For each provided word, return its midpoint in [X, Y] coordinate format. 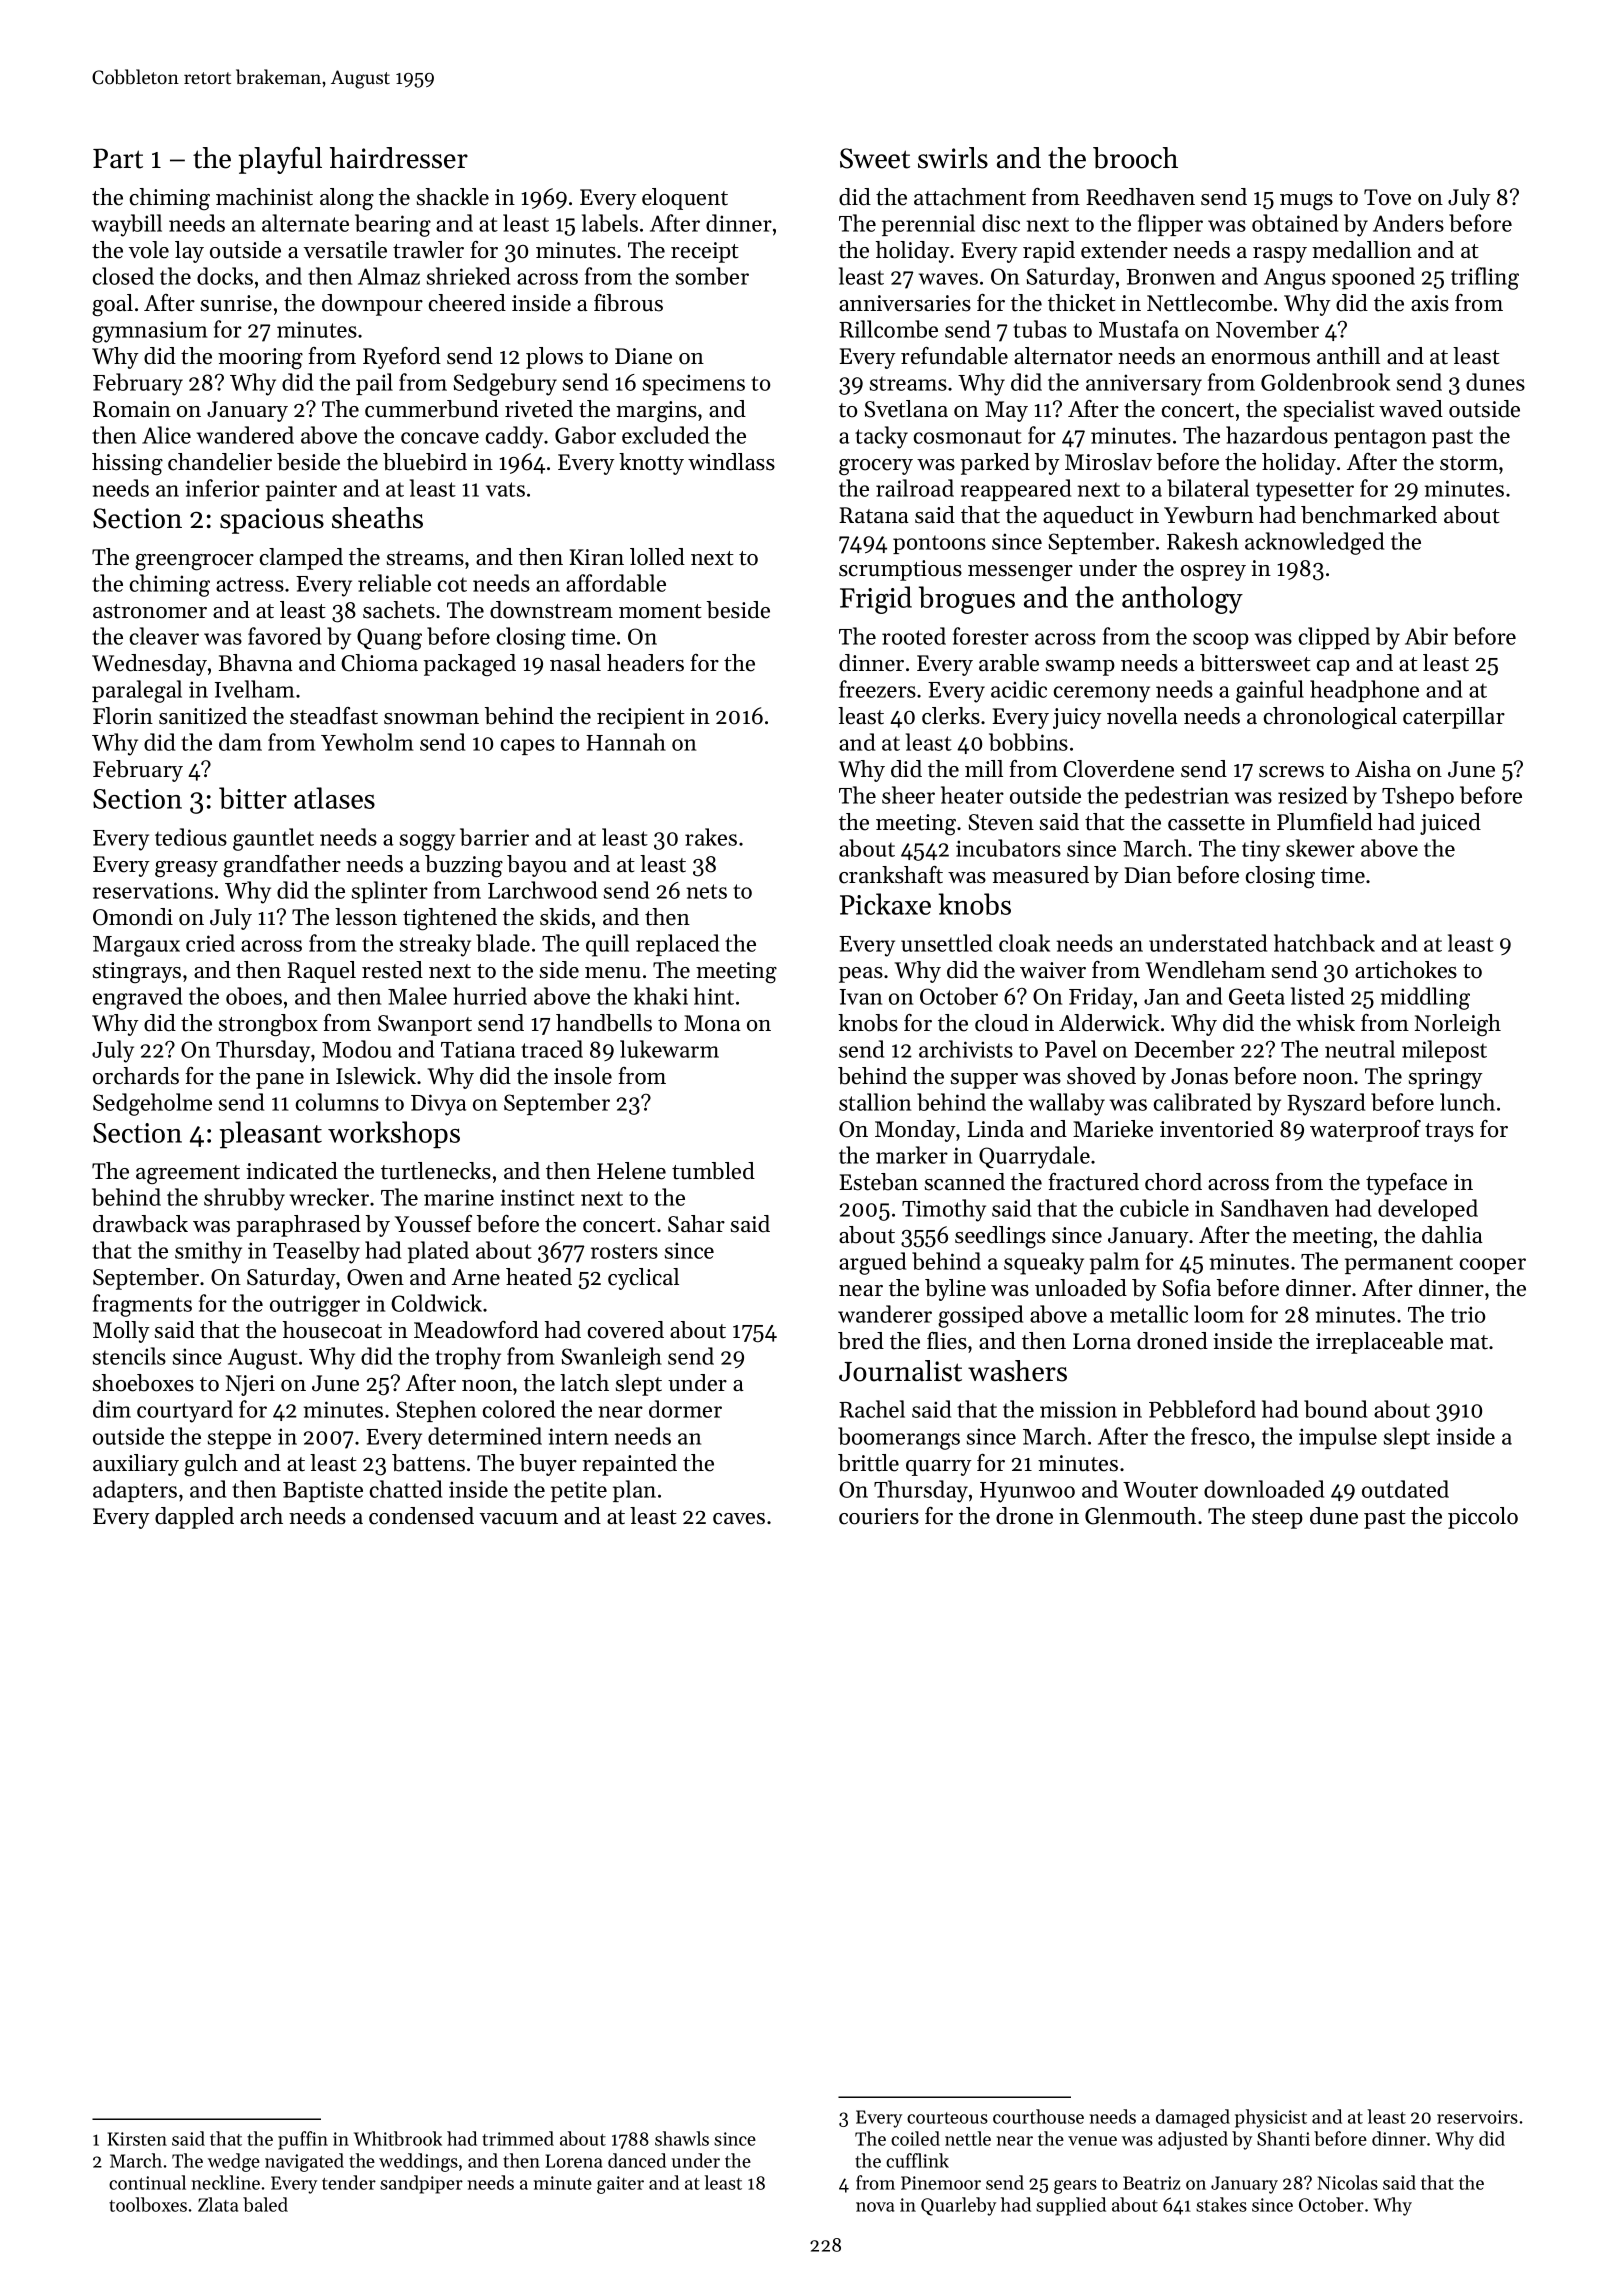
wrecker [329, 1197]
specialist [1329, 411]
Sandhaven [1275, 1208]
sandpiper [421, 2184]
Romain [132, 409]
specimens [694, 384]
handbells [604, 1023]
